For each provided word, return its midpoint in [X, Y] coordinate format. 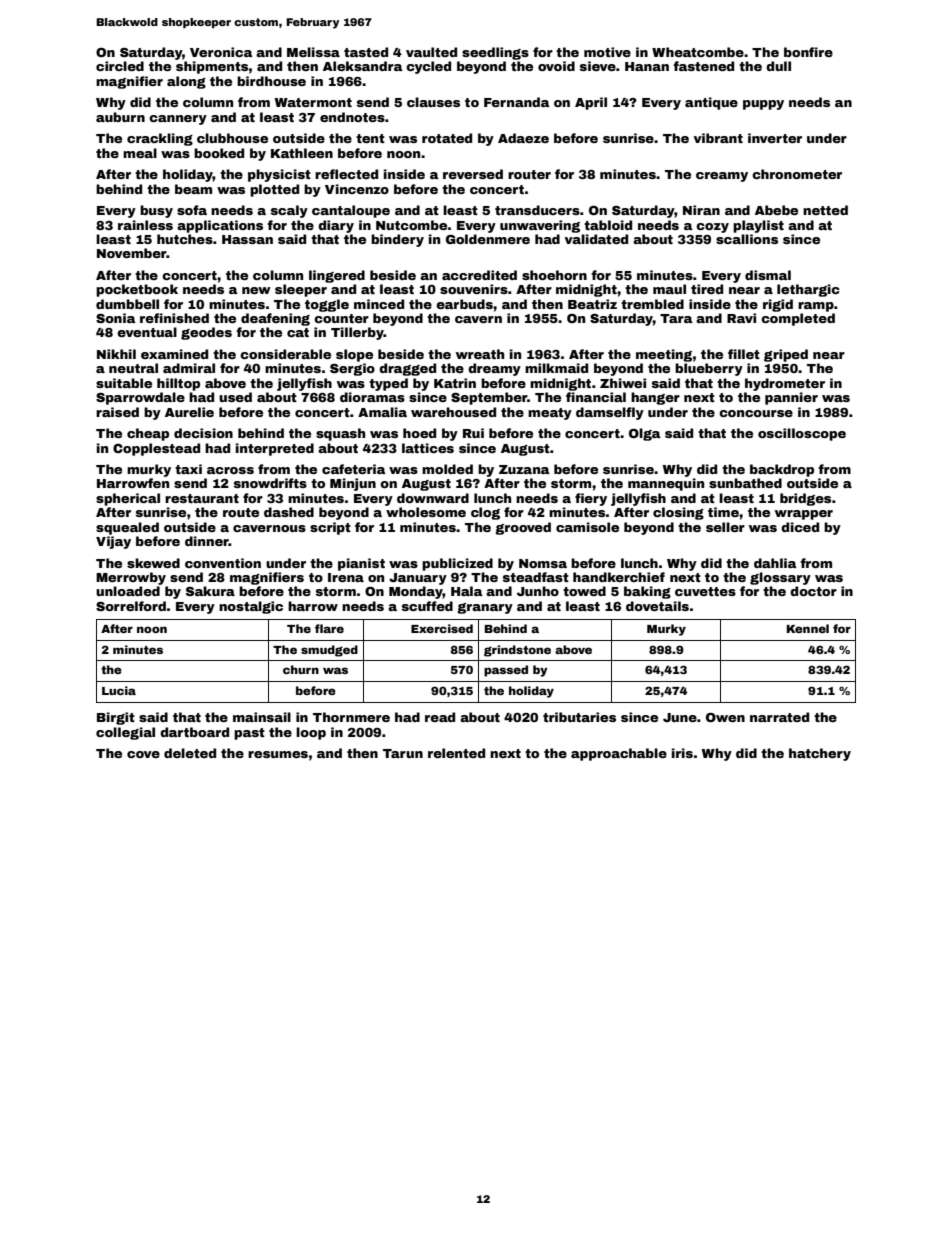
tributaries [579, 717]
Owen [725, 717]
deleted [190, 753]
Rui [473, 433]
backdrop [782, 470]
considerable [285, 354]
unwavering [540, 226]
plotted [274, 190]
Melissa [313, 52]
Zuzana [524, 469]
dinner [207, 541]
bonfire [808, 52]
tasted [366, 52]
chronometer [797, 174]
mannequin [666, 484]
